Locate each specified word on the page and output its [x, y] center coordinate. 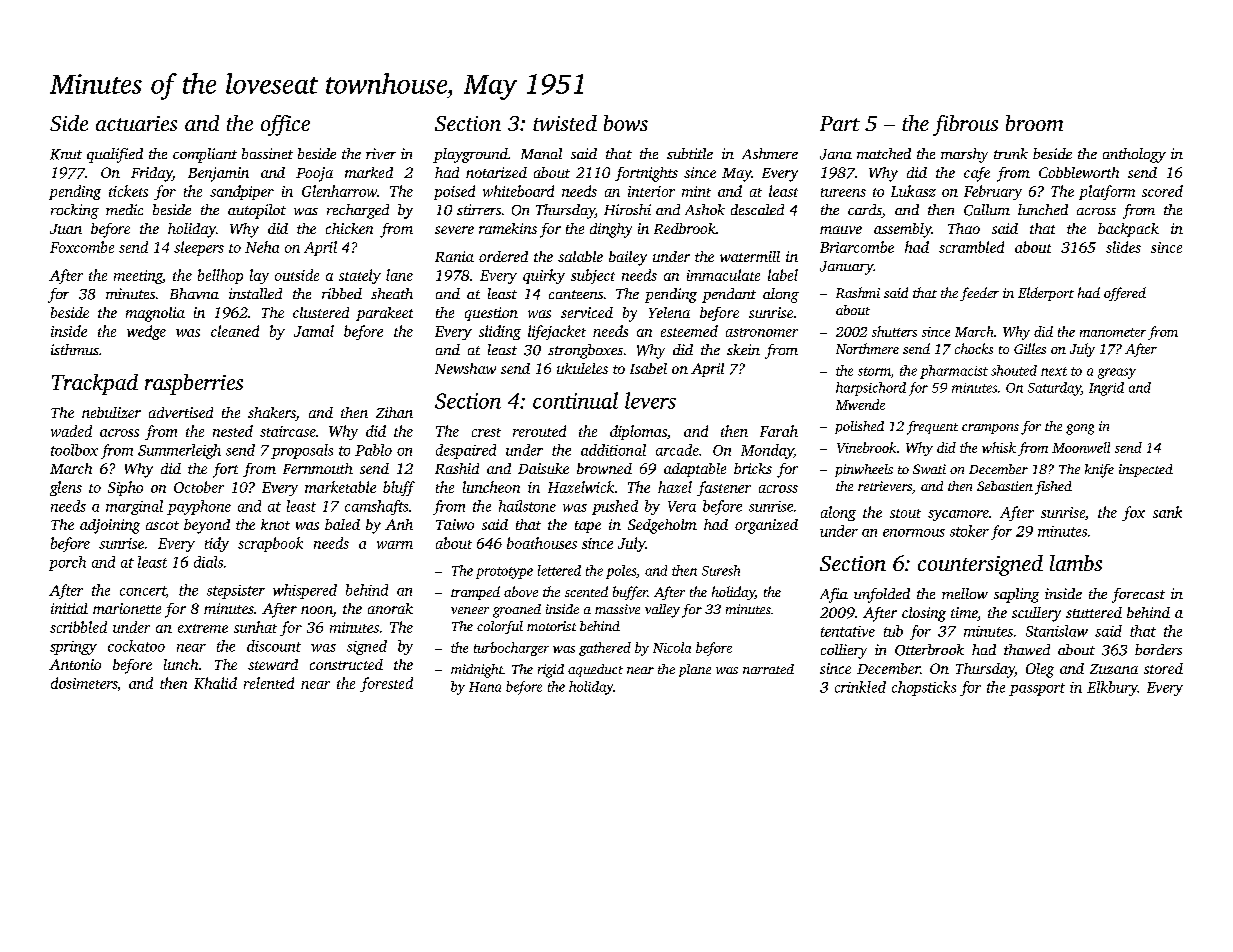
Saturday [1054, 389]
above [521, 591]
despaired [466, 451]
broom [1034, 123]
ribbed [342, 293]
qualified [115, 155]
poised [454, 192]
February [993, 192]
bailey [628, 258]
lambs [1076, 563]
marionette [127, 608]
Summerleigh [179, 451]
